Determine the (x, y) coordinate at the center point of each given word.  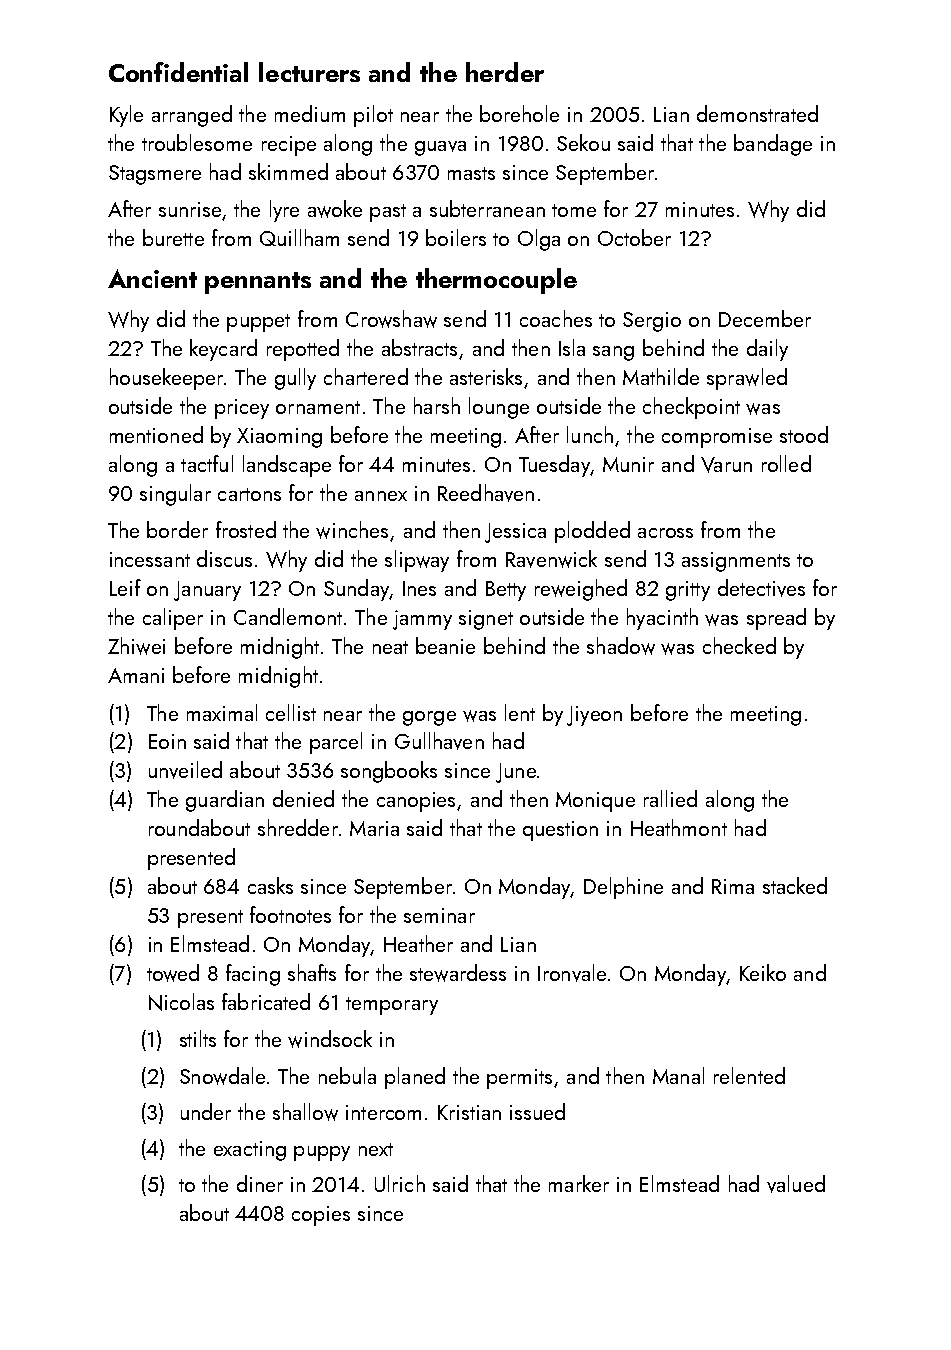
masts (471, 173)
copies (321, 1216)
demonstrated (757, 113)
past (388, 213)
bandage (773, 145)
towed (173, 973)
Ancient (152, 278)
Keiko (763, 972)
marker (579, 1183)
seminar (439, 915)
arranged (192, 116)
